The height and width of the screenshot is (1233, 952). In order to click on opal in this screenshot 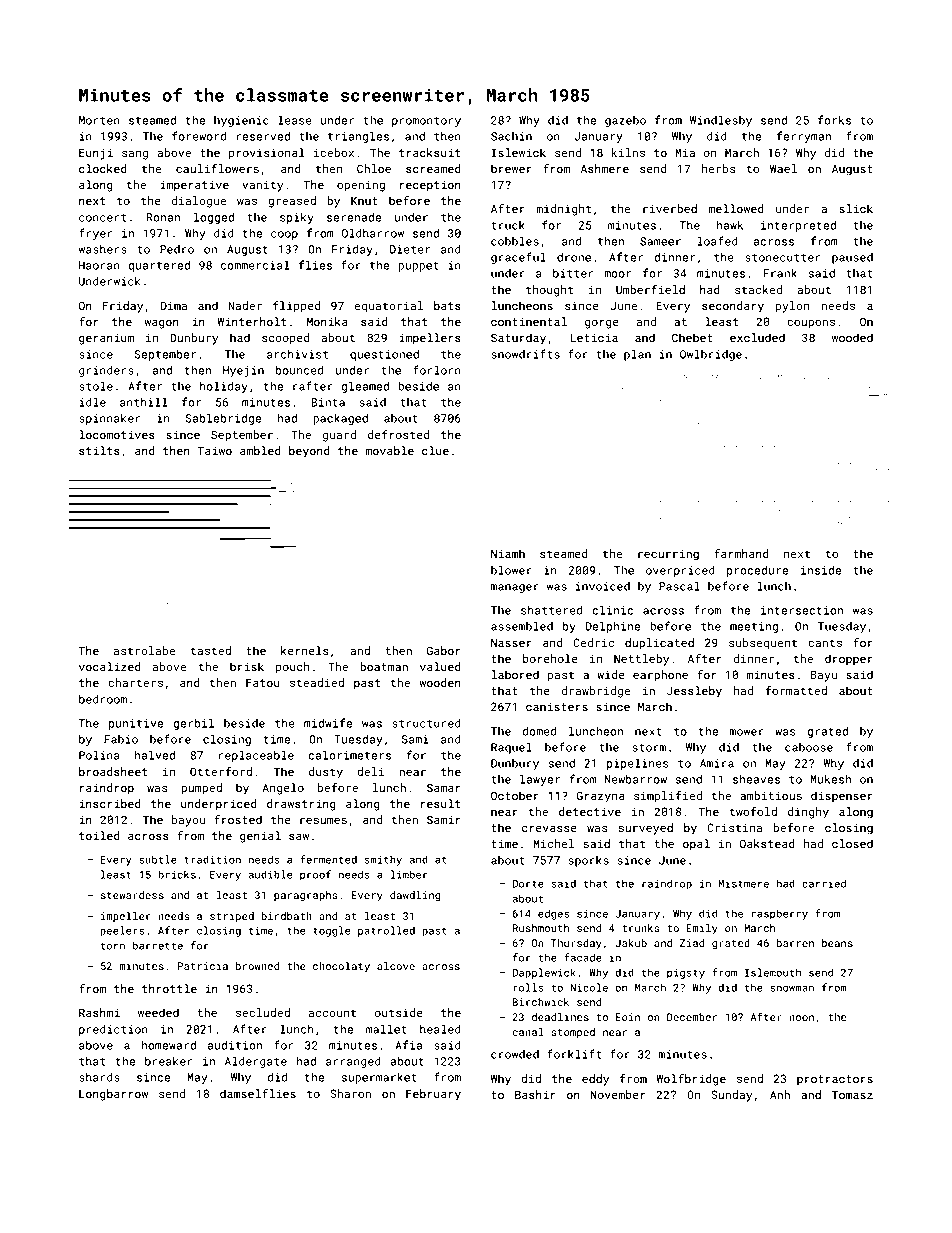, I will do `click(696, 845)`.
